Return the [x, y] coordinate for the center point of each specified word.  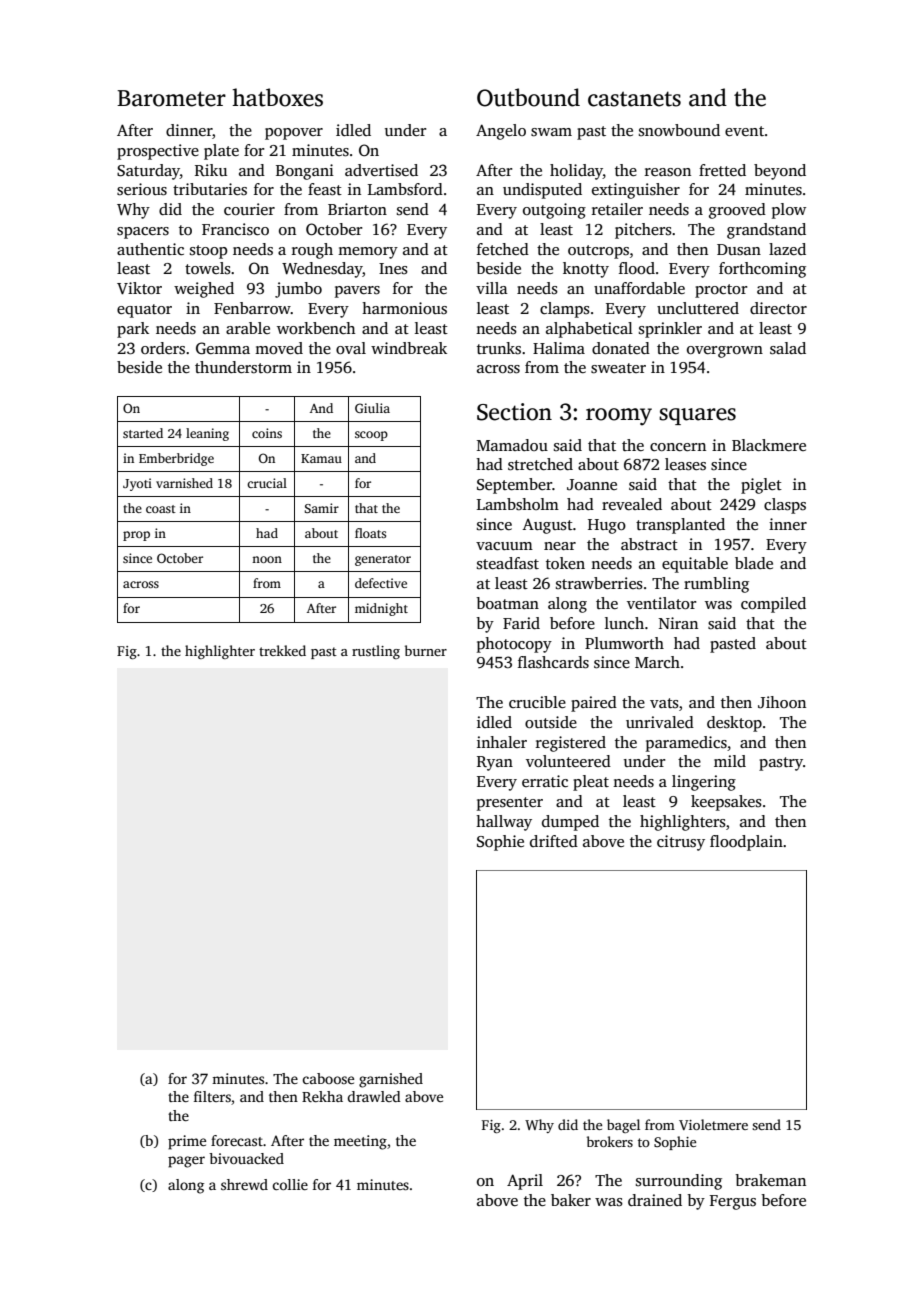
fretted [722, 170]
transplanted [680, 526]
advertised [381, 170]
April [525, 1182]
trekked [282, 650]
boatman [507, 603]
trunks [499, 348]
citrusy [681, 843]
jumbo [298, 290]
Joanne [592, 485]
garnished [391, 1080]
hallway [504, 823]
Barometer [171, 98]
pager [186, 1162]
